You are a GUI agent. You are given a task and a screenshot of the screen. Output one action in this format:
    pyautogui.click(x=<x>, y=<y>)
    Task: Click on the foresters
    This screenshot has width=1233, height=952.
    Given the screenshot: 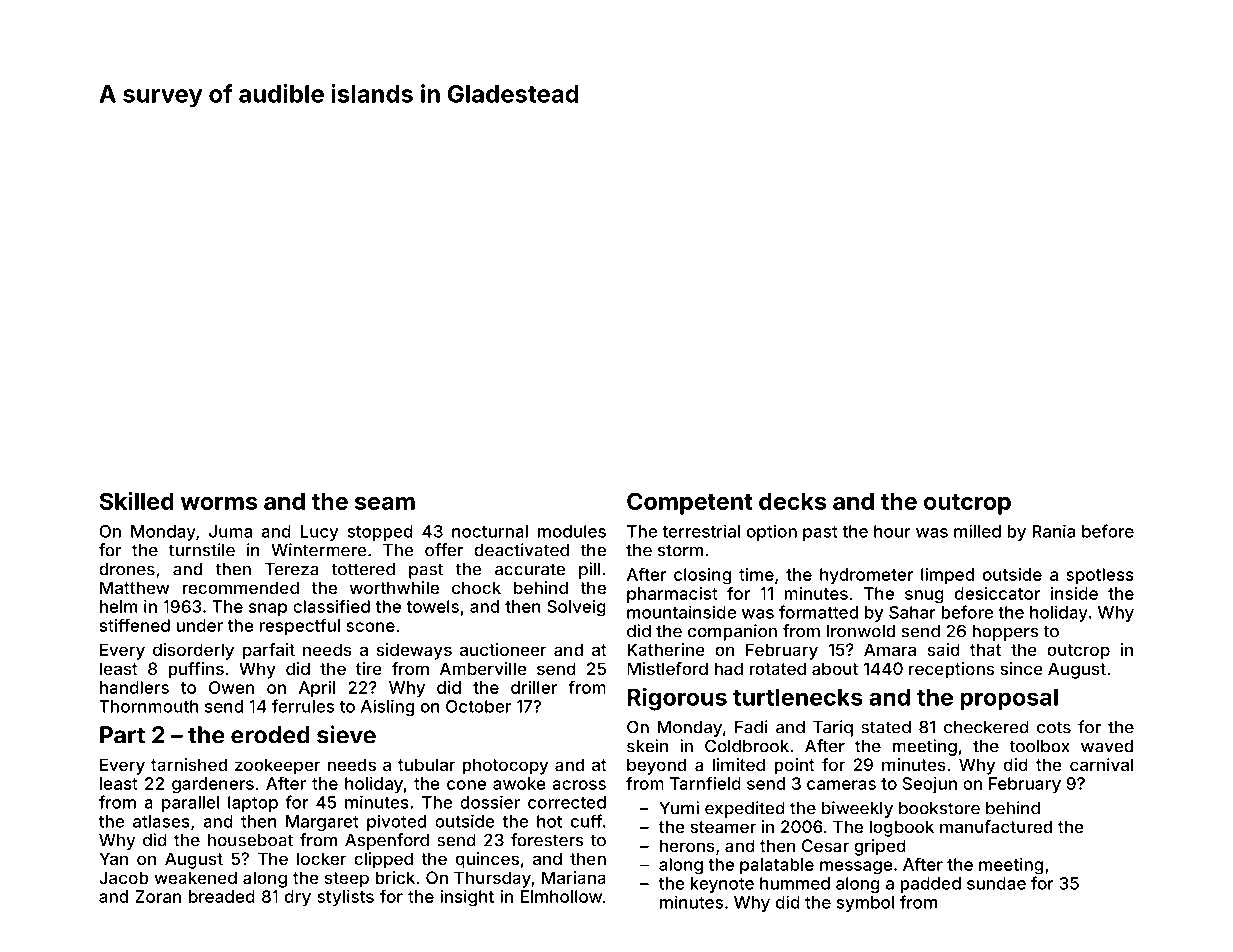 What is the action you would take?
    pyautogui.click(x=547, y=840)
